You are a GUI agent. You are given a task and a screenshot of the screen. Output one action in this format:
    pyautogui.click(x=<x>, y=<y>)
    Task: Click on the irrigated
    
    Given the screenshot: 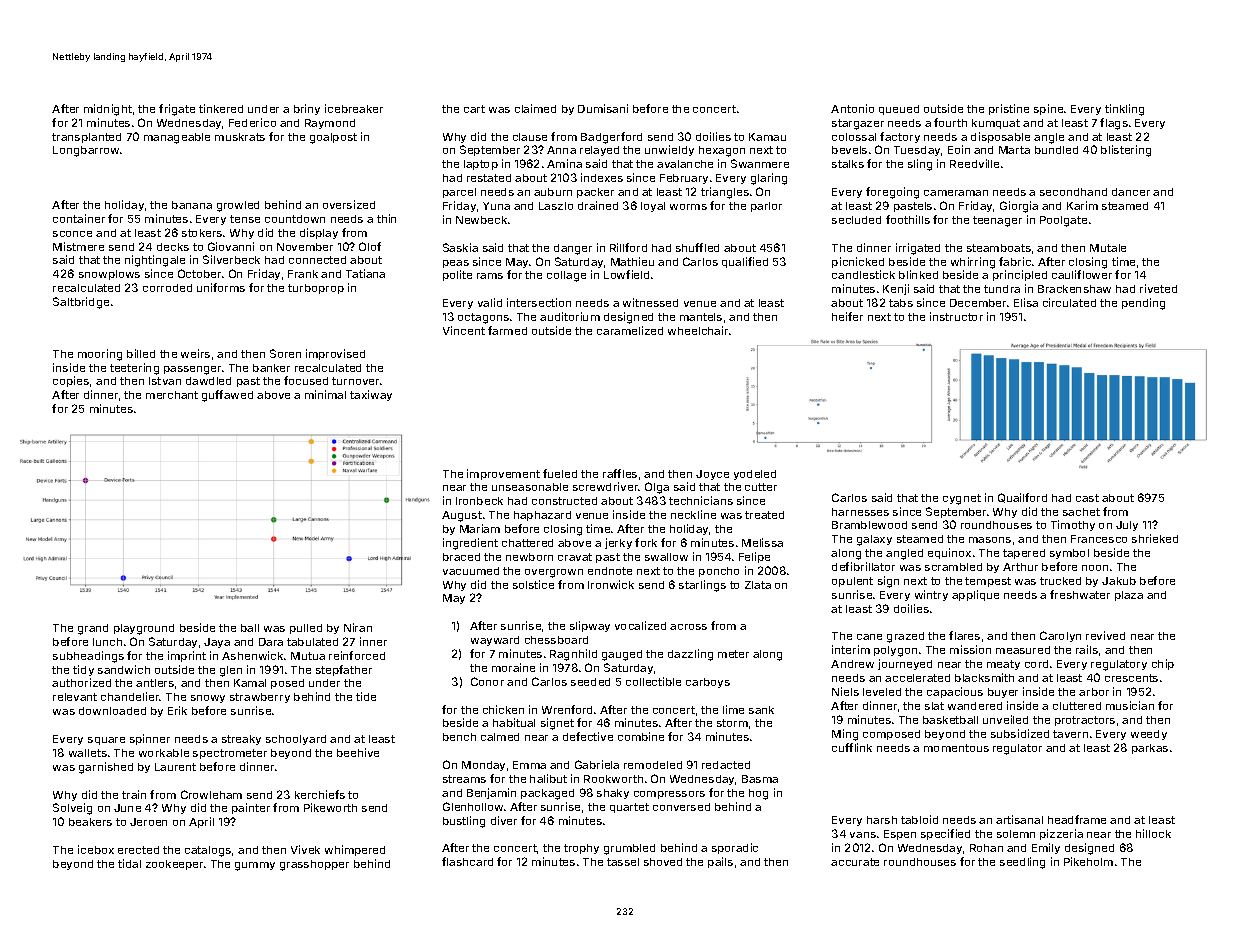 What is the action you would take?
    pyautogui.click(x=918, y=249)
